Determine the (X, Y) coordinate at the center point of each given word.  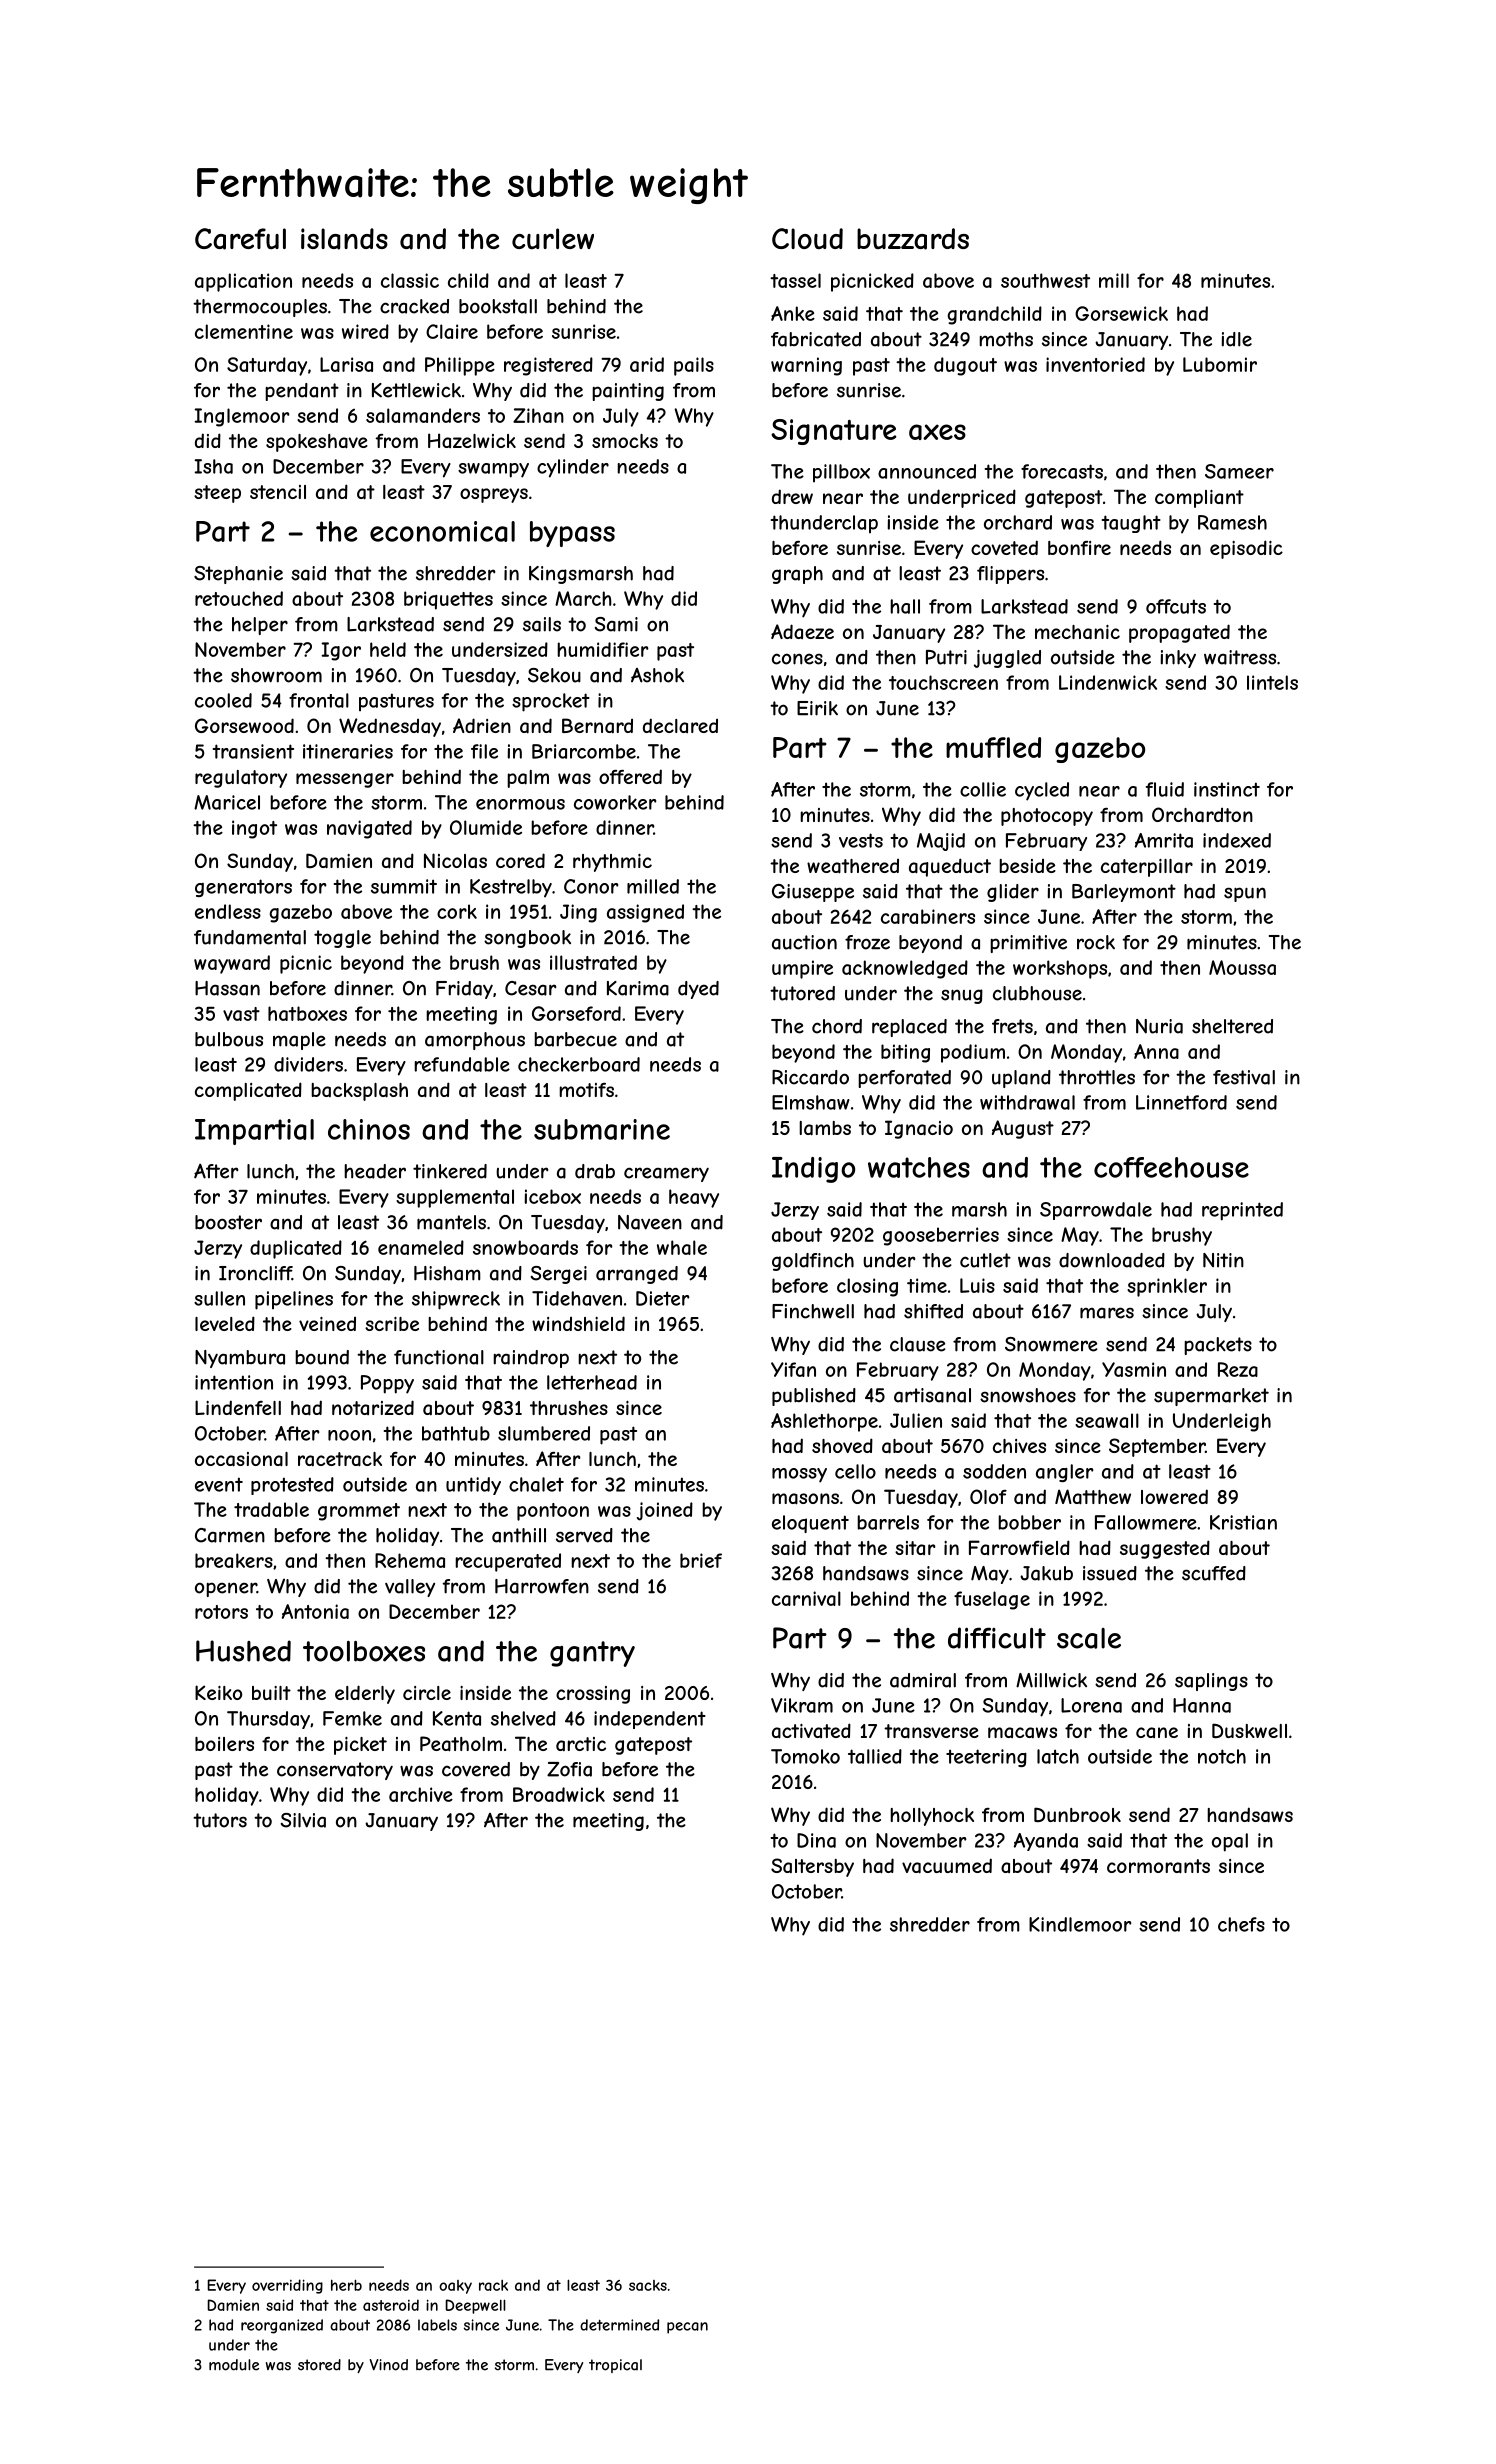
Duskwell (1249, 1730)
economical (442, 531)
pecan (687, 2328)
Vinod (389, 2365)
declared (680, 725)
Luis (977, 1285)
